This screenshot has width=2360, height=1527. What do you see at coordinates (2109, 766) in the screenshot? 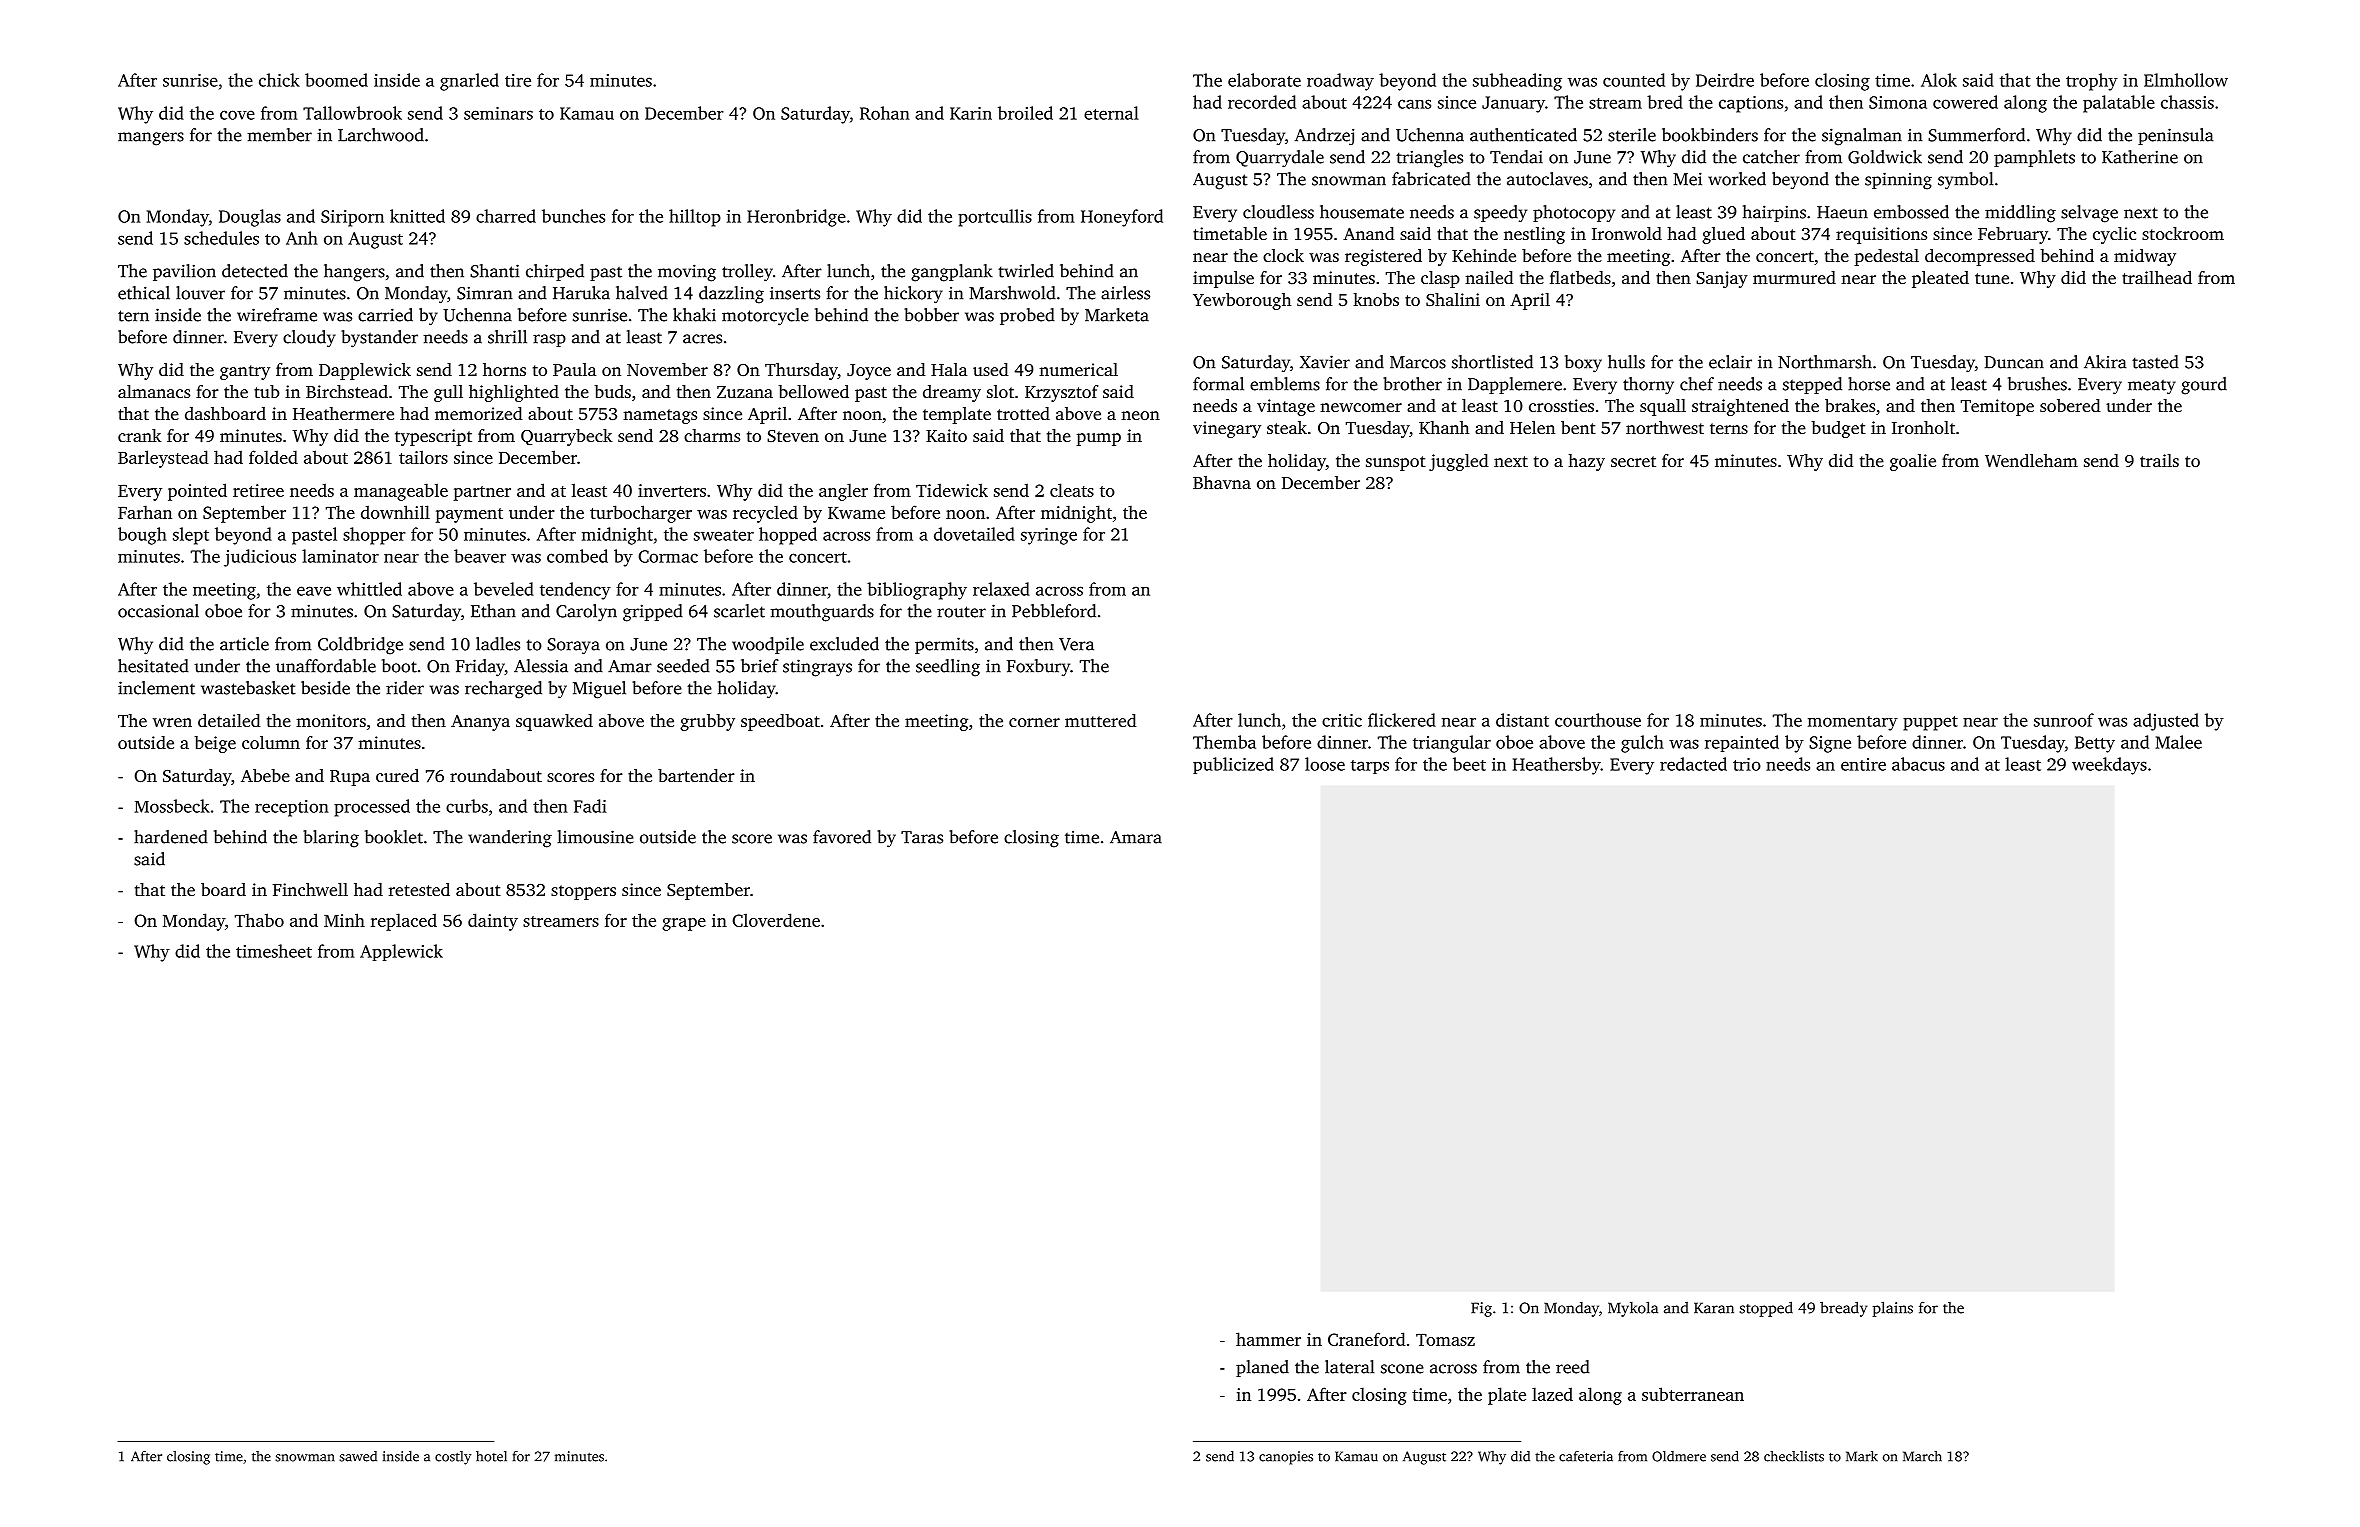
I see `weekdays` at bounding box center [2109, 766].
